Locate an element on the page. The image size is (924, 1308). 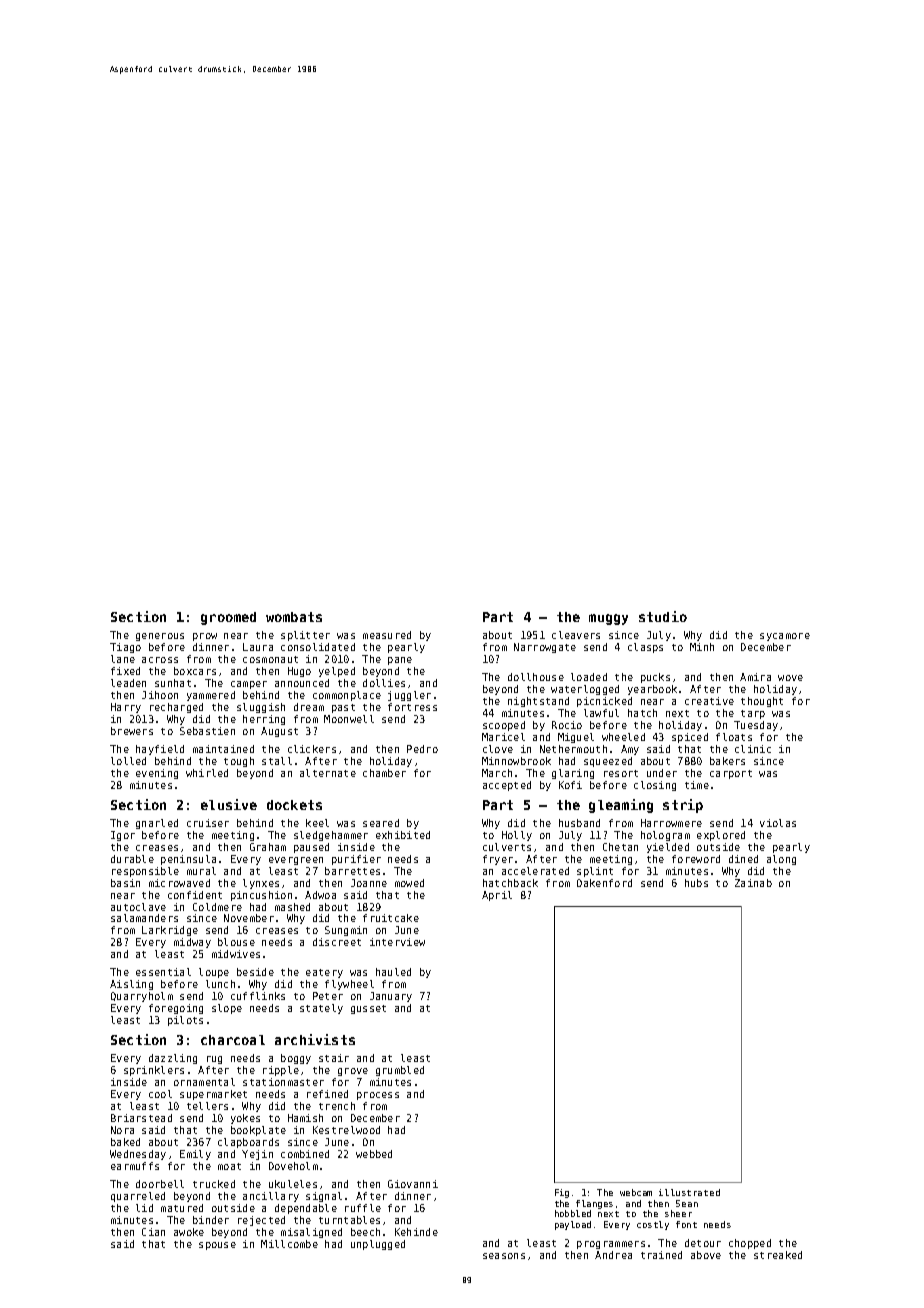
wove is located at coordinates (790, 678).
